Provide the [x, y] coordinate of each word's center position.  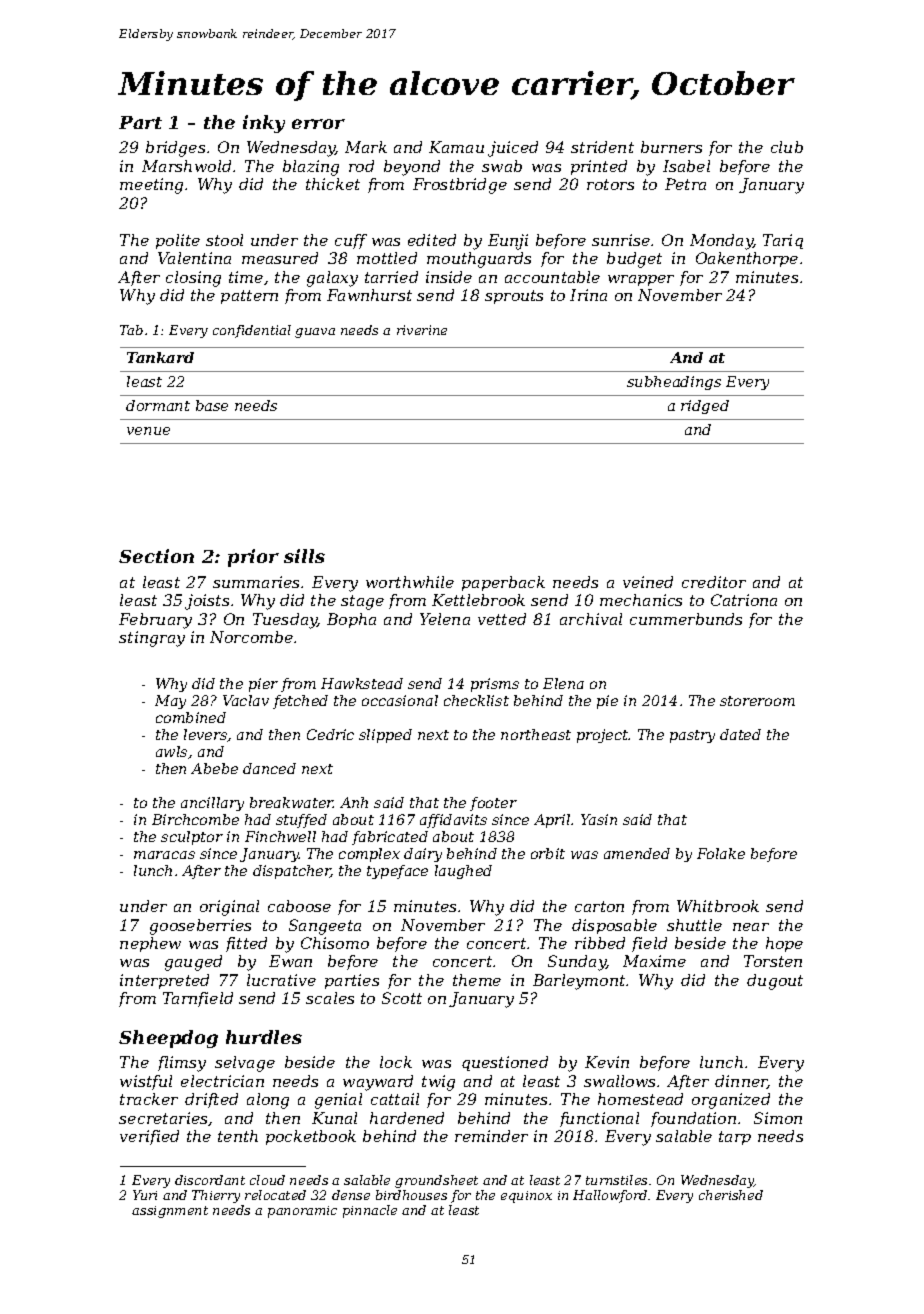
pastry [692, 736]
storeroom [757, 701]
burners [671, 147]
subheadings [674, 383]
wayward [378, 1083]
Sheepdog [168, 1039]
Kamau [456, 147]
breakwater [292, 802]
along [268, 1101]
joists [207, 602]
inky [264, 124]
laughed [463, 872]
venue [148, 431]
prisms [495, 685]
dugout [775, 982]
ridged [705, 407]
